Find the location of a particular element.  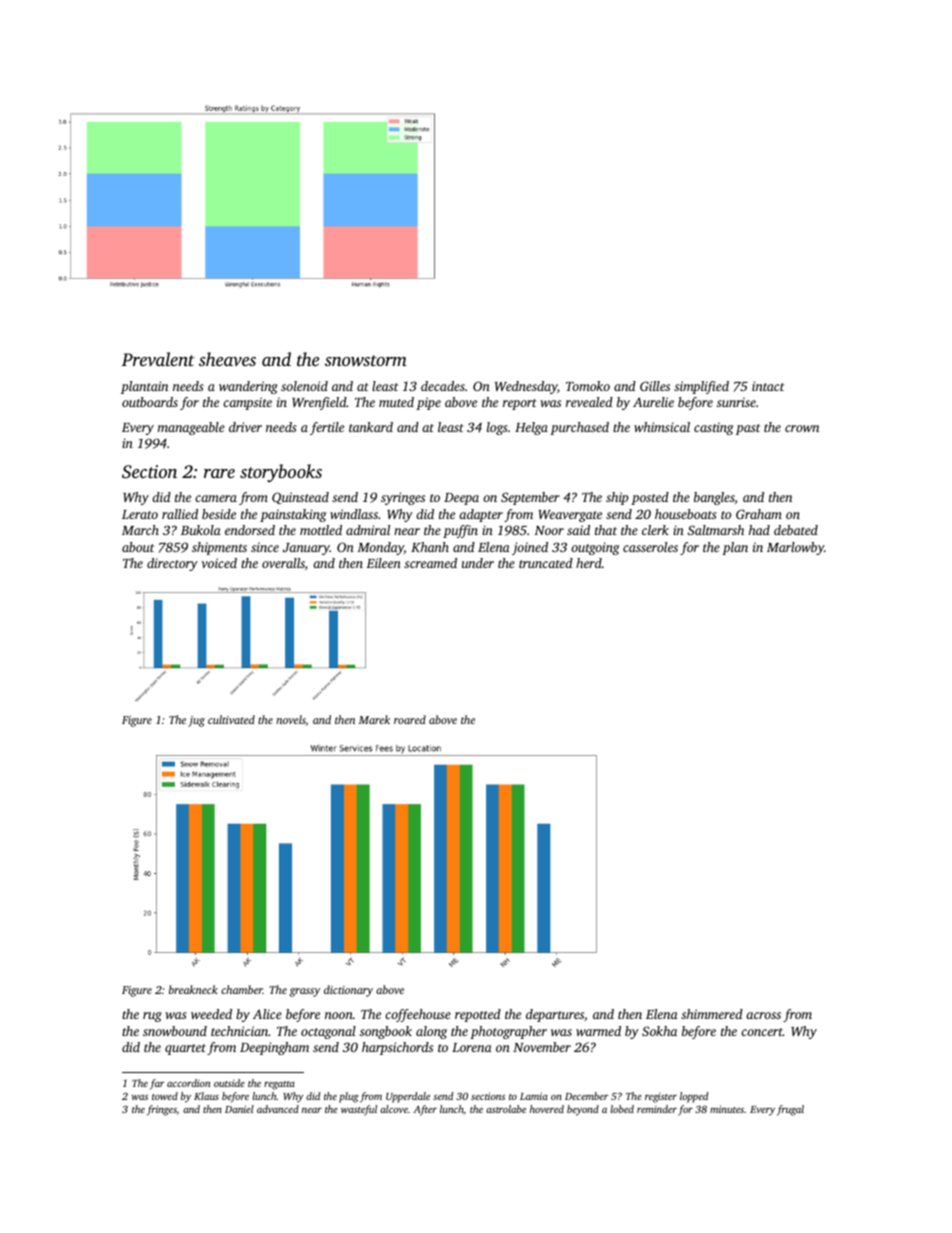

jug is located at coordinates (196, 721).
